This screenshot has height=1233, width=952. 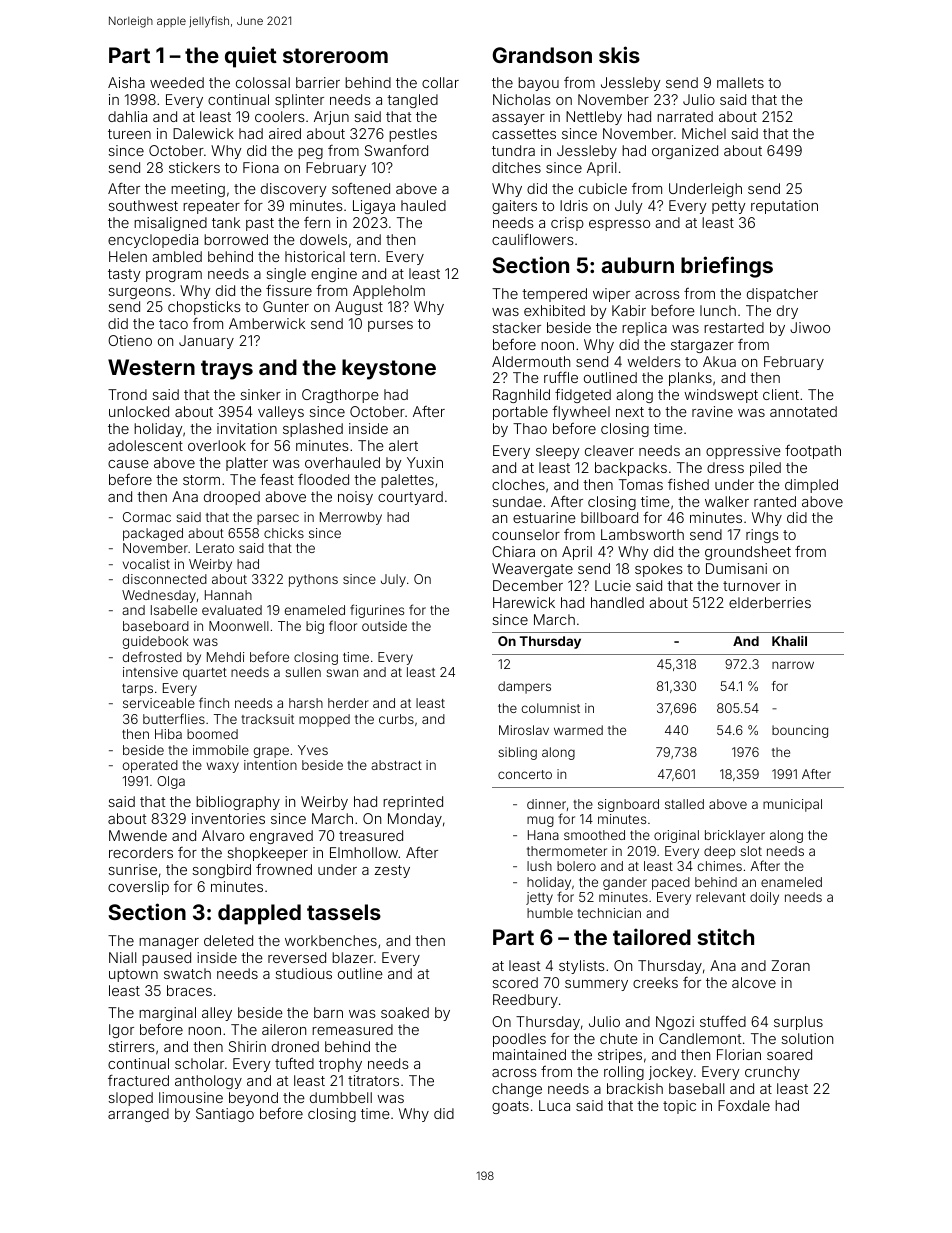 I want to click on courtyard, so click(x=410, y=498).
